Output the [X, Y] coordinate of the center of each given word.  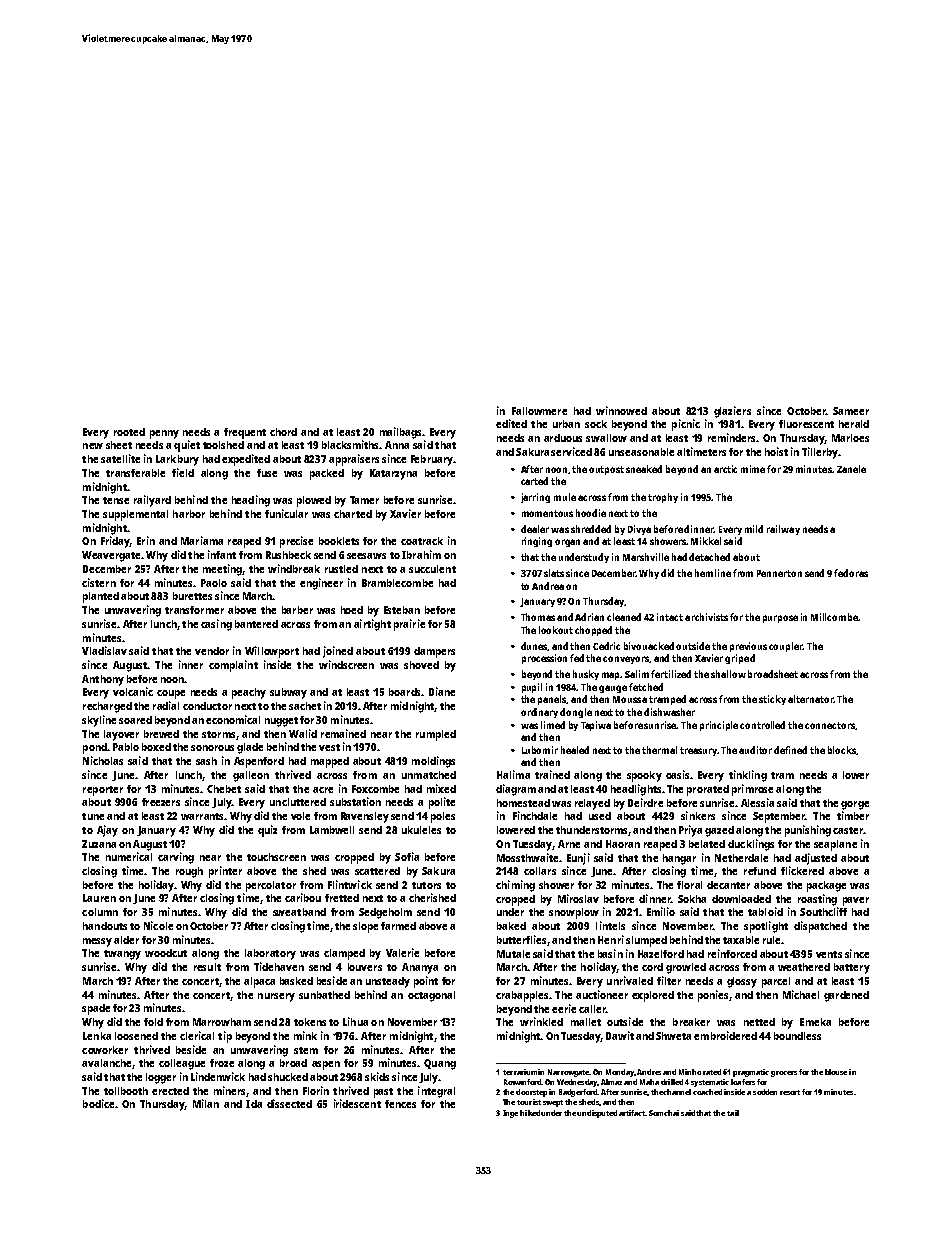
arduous [563, 438]
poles [443, 817]
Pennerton [779, 573]
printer [225, 872]
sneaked [644, 469]
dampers [434, 652]
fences [400, 1104]
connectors [830, 725]
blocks [842, 750]
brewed [161, 734]
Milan [206, 1103]
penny [164, 434]
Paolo [214, 583]
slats [554, 573]
